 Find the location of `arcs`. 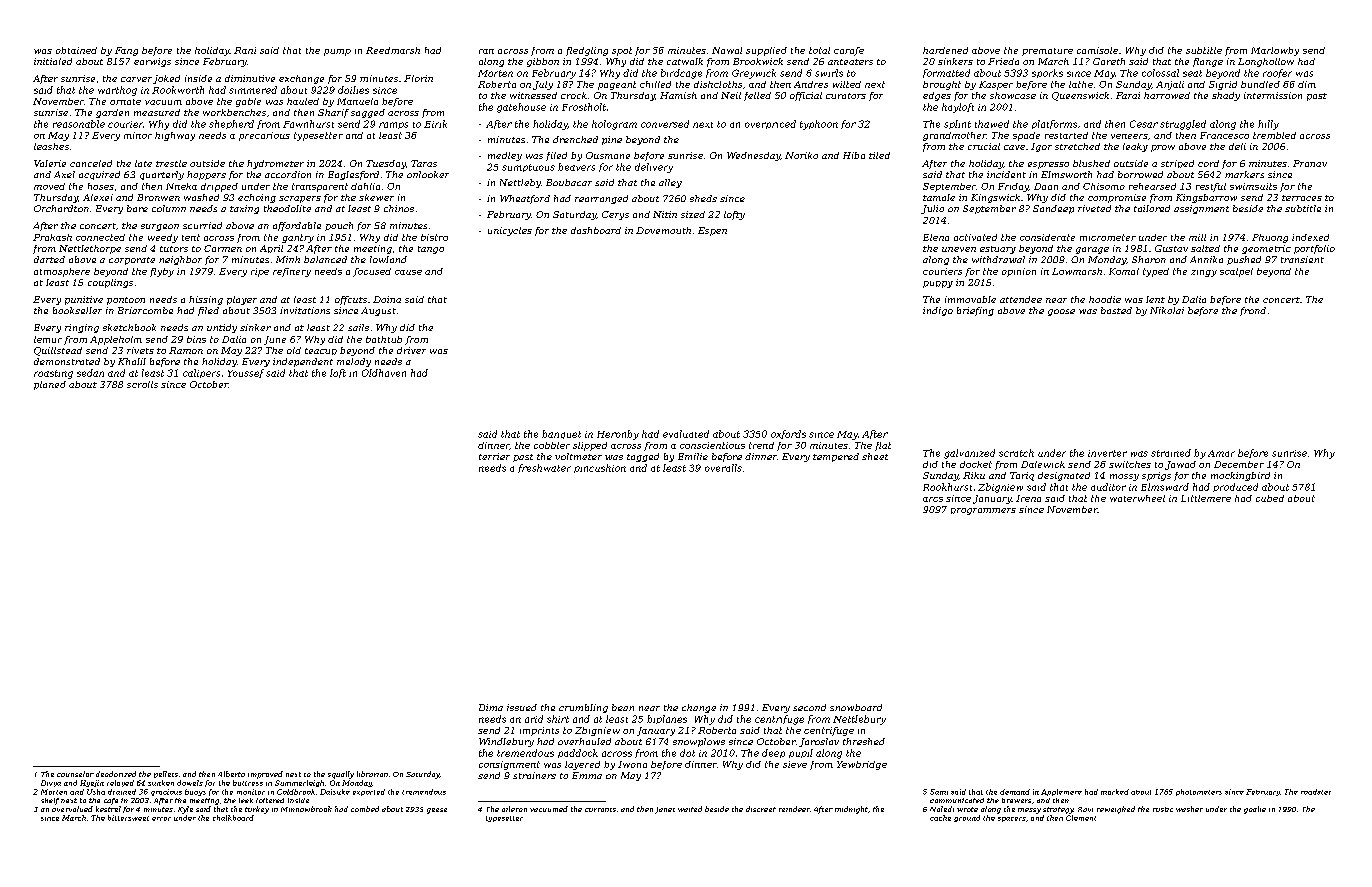

arcs is located at coordinates (933, 499).
